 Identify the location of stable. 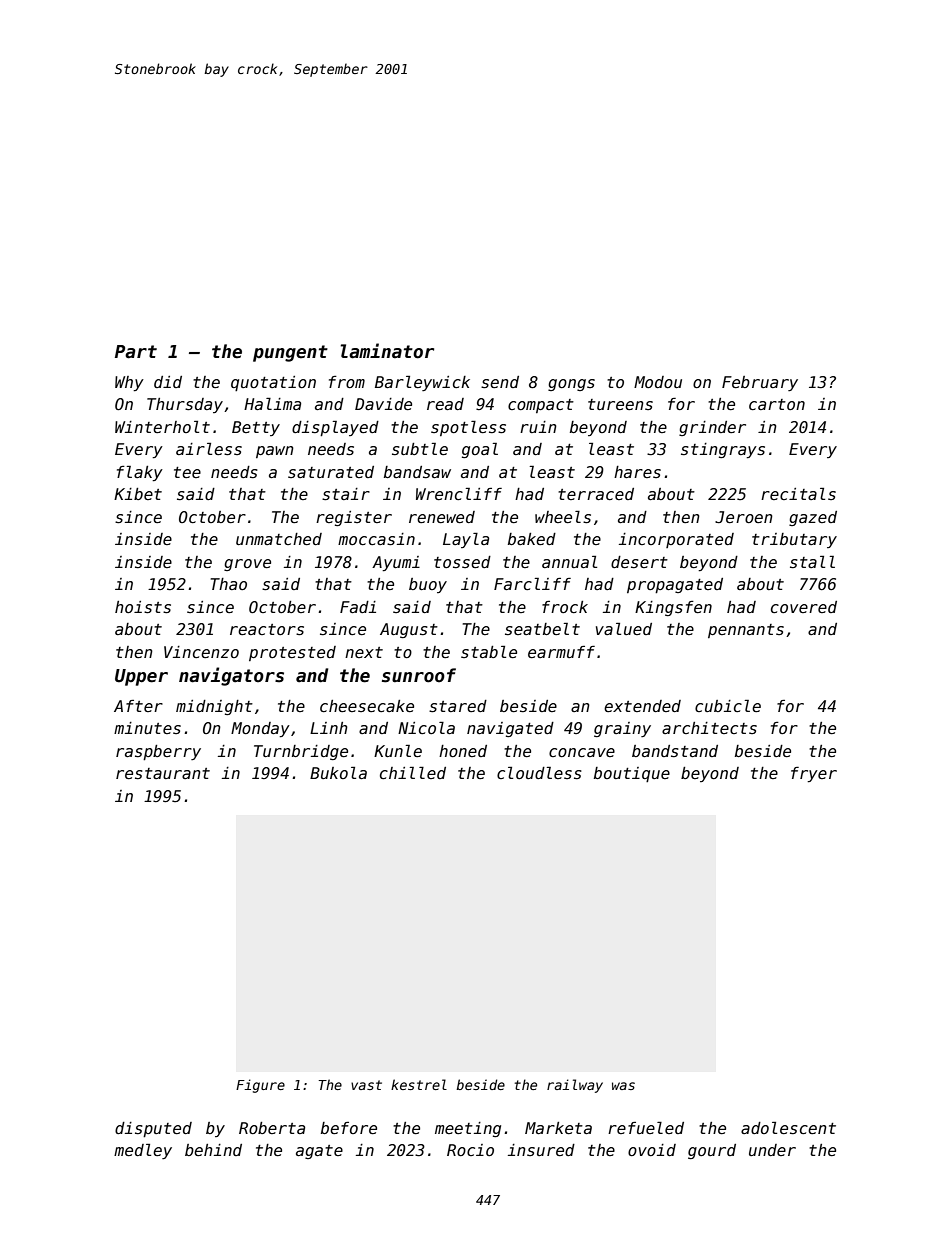
(489, 651).
